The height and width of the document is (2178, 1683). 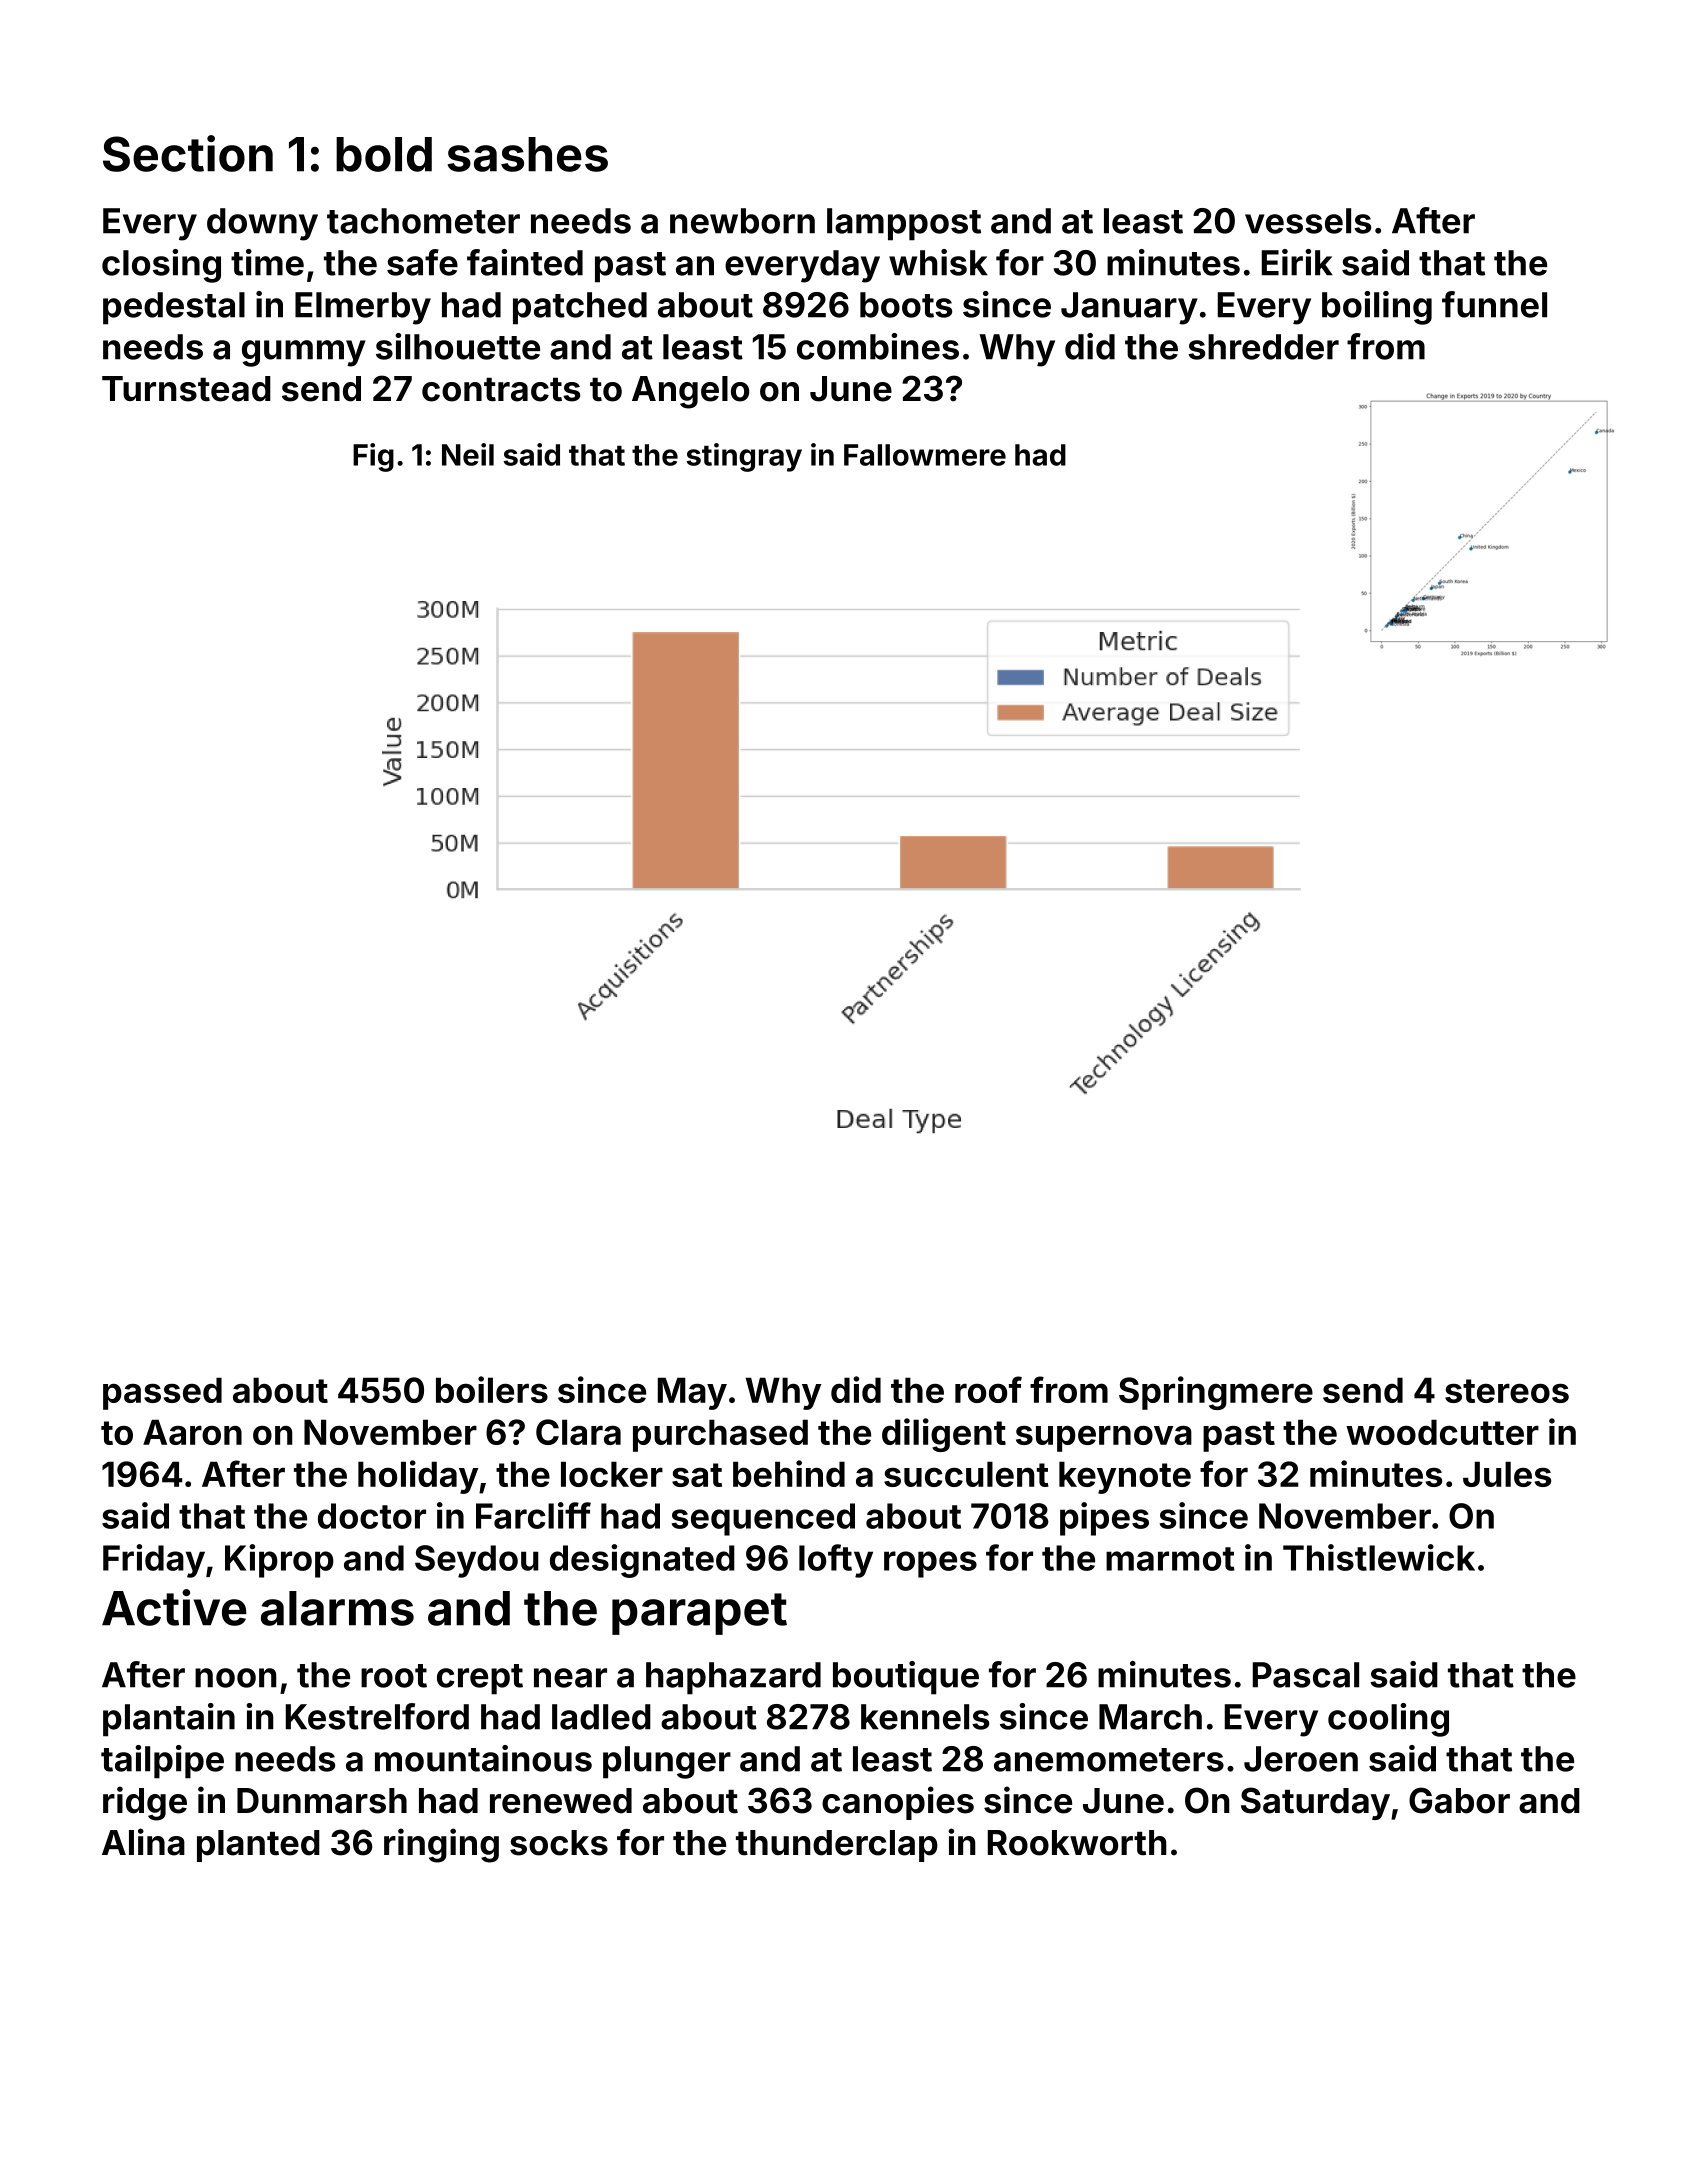 I want to click on Dunmarsh, so click(x=322, y=1801).
